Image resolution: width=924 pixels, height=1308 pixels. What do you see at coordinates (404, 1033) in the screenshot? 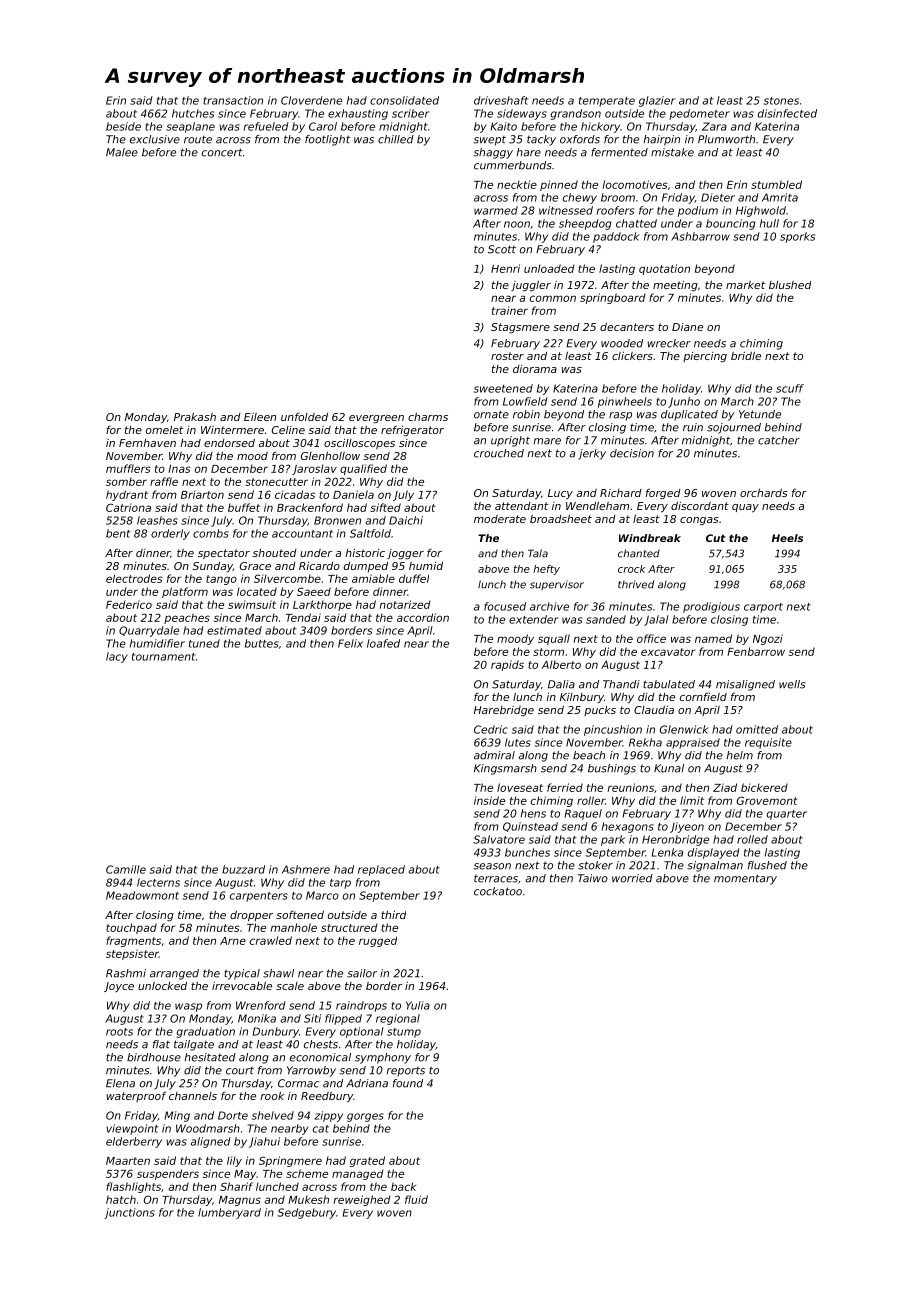
I see `stump` at bounding box center [404, 1033].
